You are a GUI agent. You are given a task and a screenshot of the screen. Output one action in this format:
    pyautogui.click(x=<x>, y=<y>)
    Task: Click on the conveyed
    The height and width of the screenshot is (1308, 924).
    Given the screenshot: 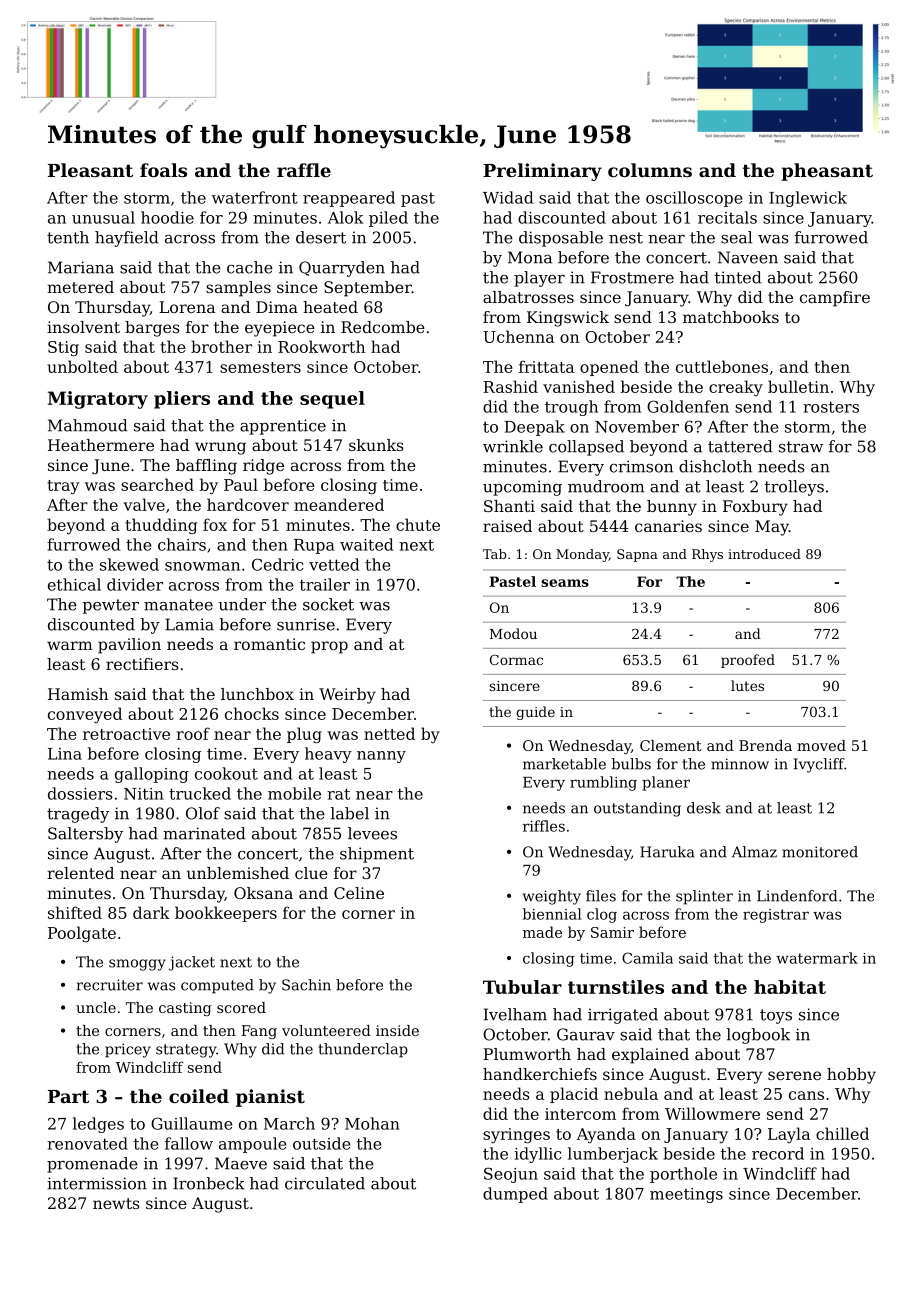 What is the action you would take?
    pyautogui.click(x=85, y=715)
